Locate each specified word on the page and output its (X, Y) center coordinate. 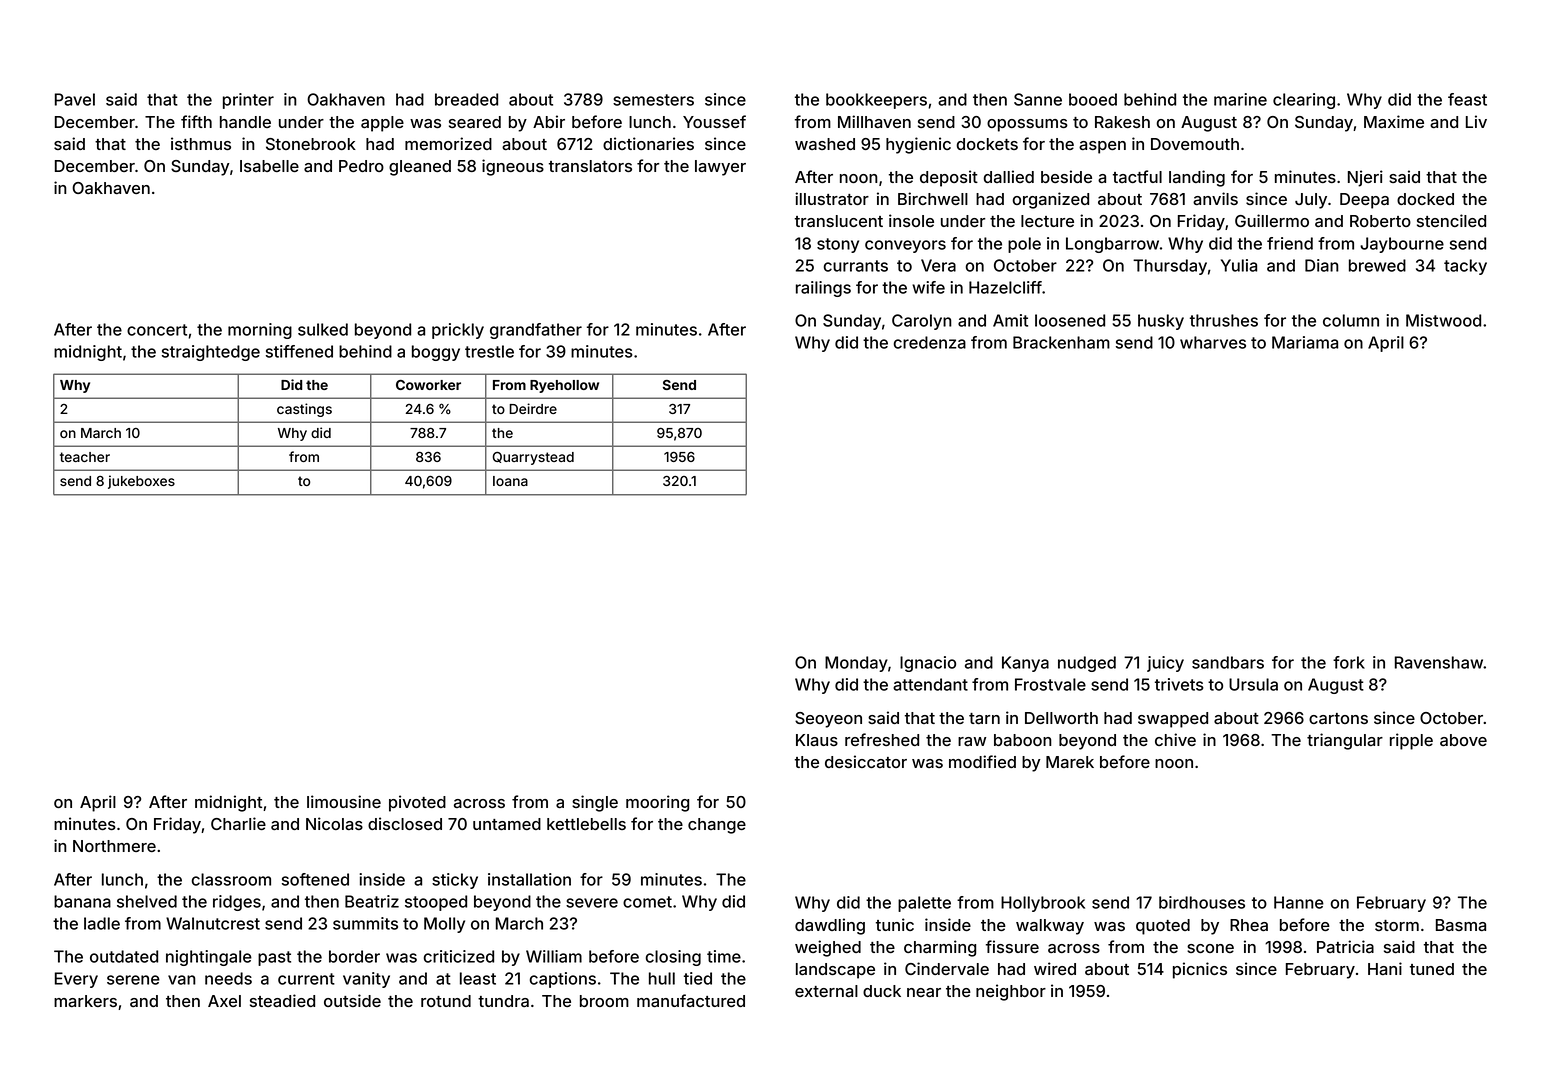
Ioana (510, 481)
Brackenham (1061, 342)
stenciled (1451, 220)
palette (924, 904)
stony (838, 245)
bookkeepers (876, 101)
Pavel (75, 99)
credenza (930, 342)
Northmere (114, 846)
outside (352, 1000)
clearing (1304, 101)
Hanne (1299, 902)
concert (157, 330)
